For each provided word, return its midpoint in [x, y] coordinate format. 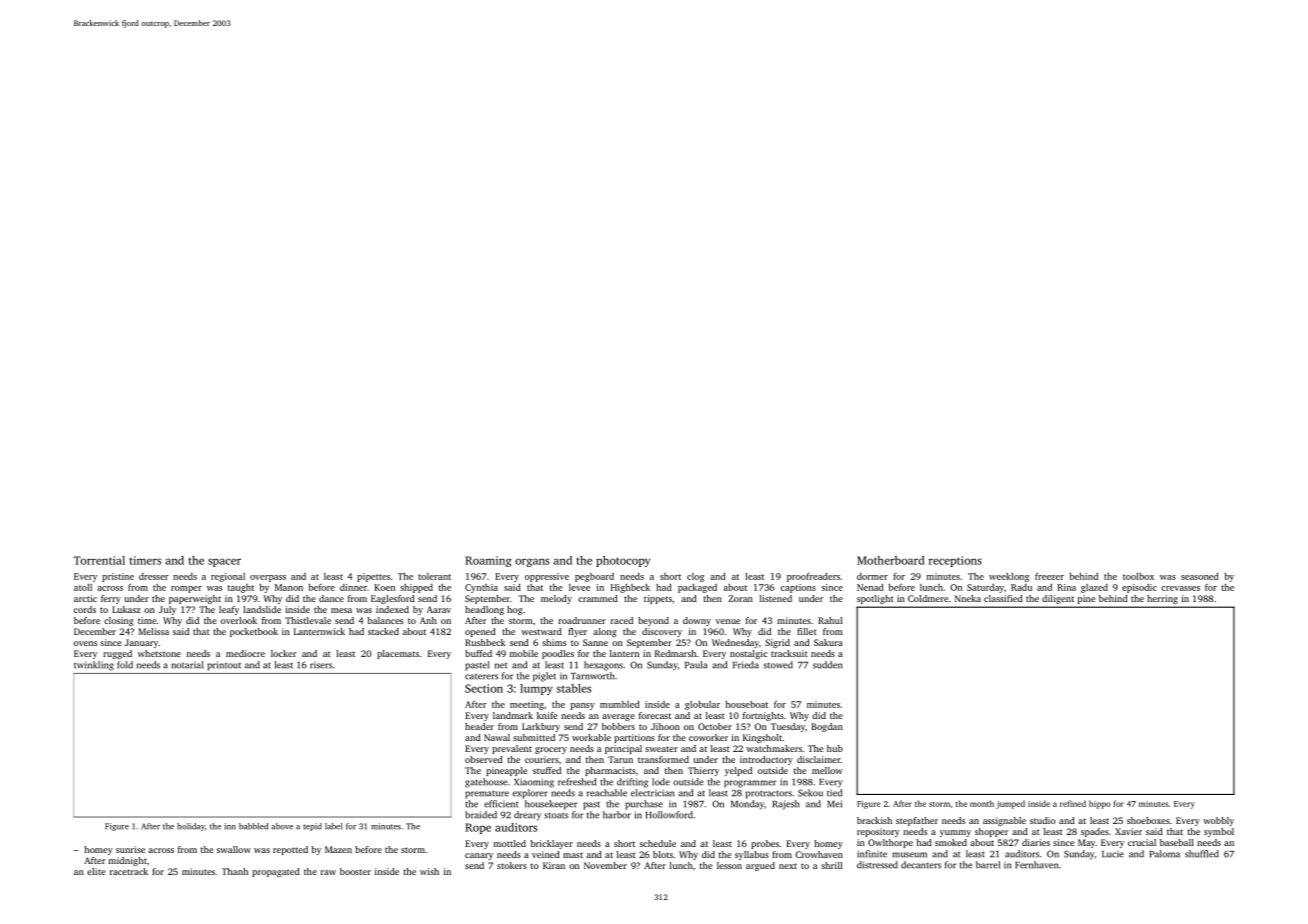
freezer [1049, 576]
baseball [1177, 842]
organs [532, 562]
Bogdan [827, 727]
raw [328, 872]
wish [429, 871]
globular [702, 705]
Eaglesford [393, 599]
